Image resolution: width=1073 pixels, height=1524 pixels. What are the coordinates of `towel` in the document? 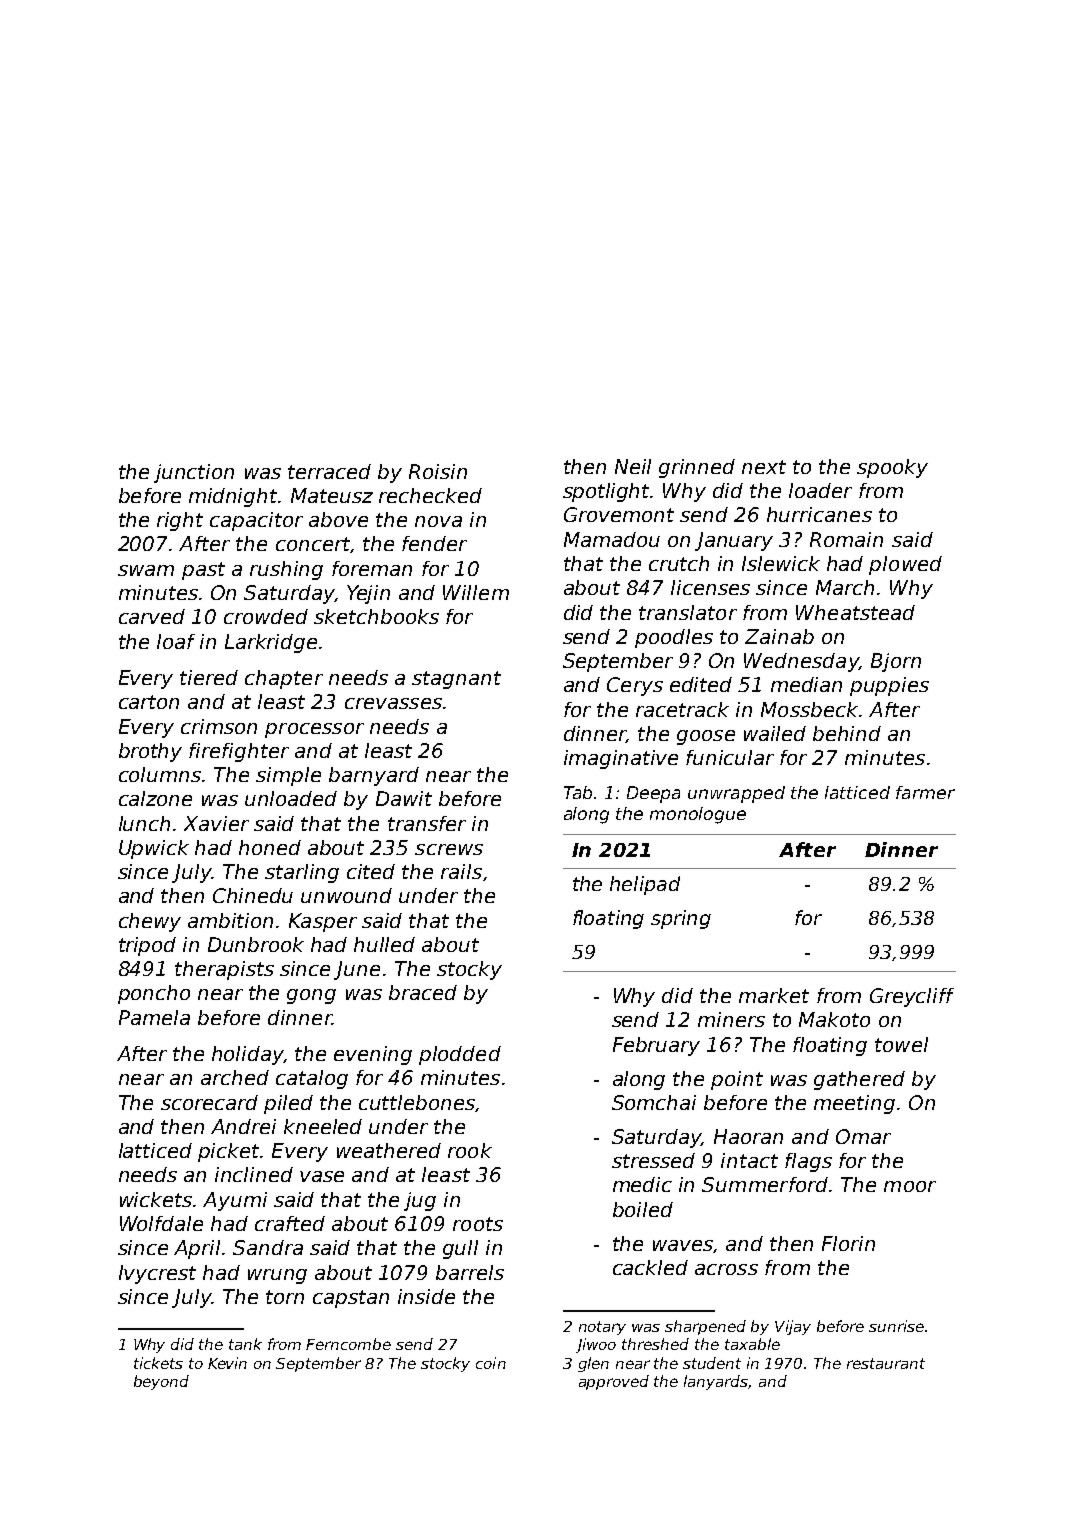 It's located at (901, 1044).
